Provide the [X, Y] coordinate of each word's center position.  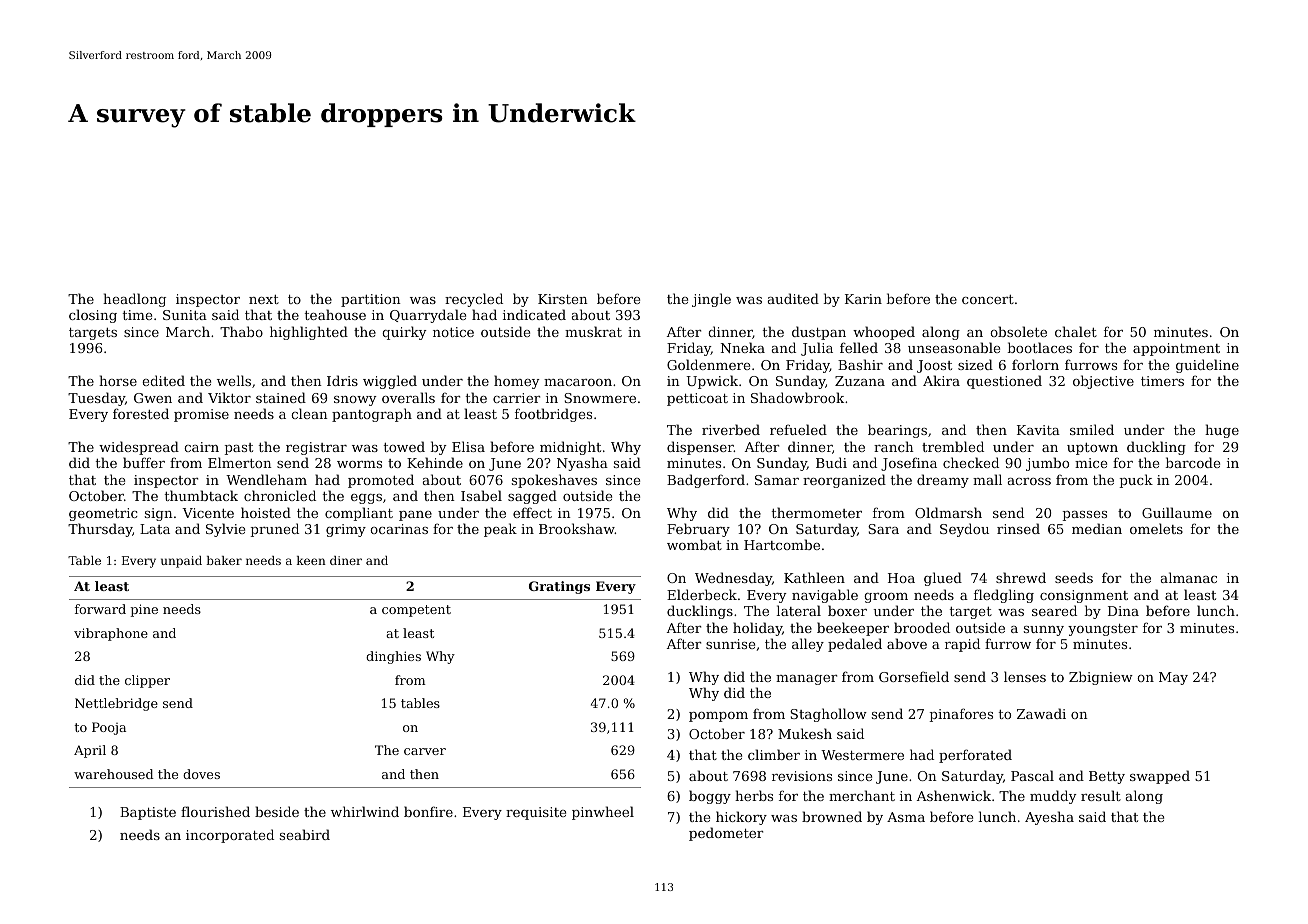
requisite [536, 813]
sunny [1044, 631]
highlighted [309, 333]
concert [988, 299]
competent [416, 611]
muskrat [593, 331]
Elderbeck [702, 594]
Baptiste [148, 813]
